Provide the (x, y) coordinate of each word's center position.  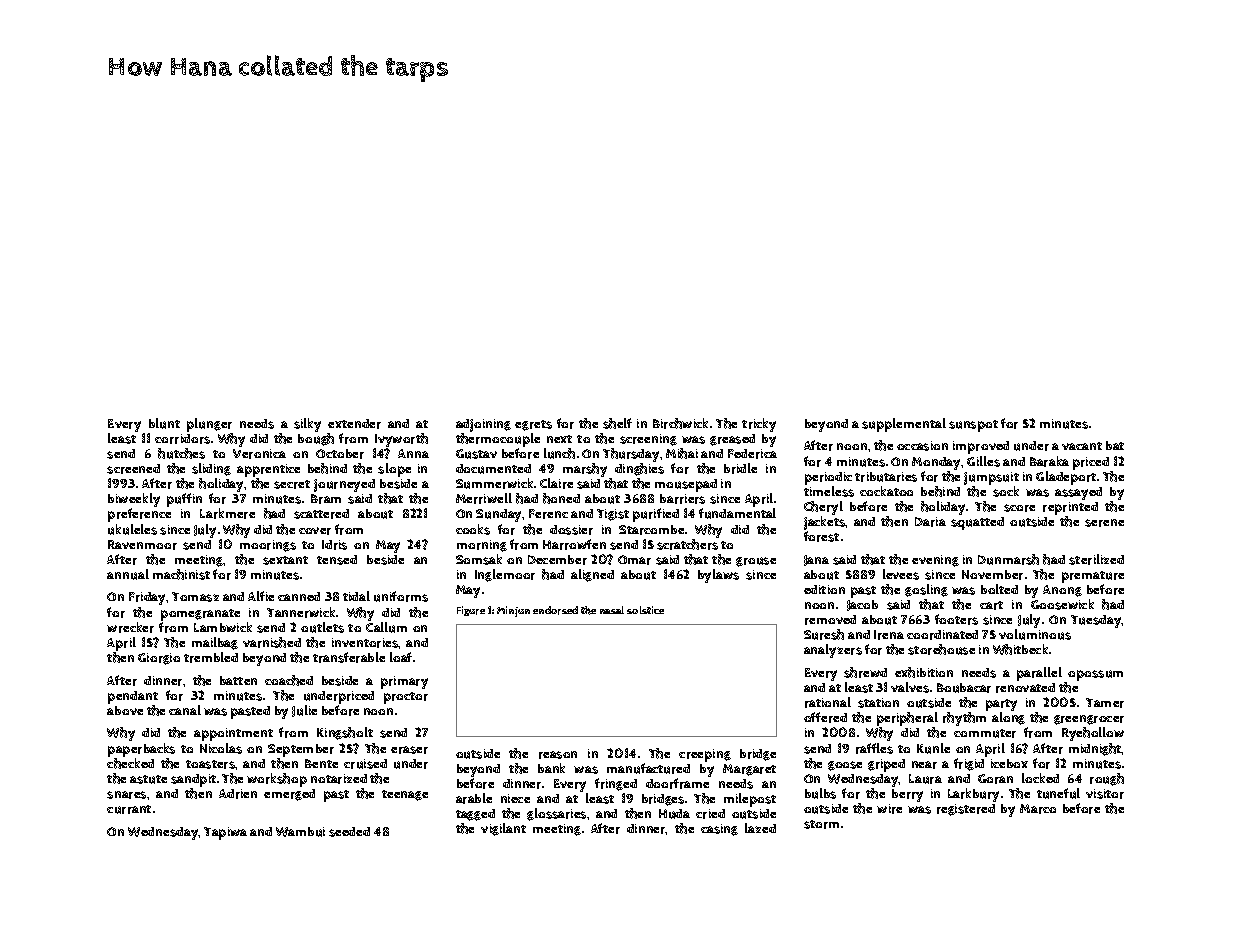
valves (910, 687)
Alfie (261, 596)
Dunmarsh (1008, 559)
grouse (756, 562)
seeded (349, 832)
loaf (401, 657)
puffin (184, 500)
